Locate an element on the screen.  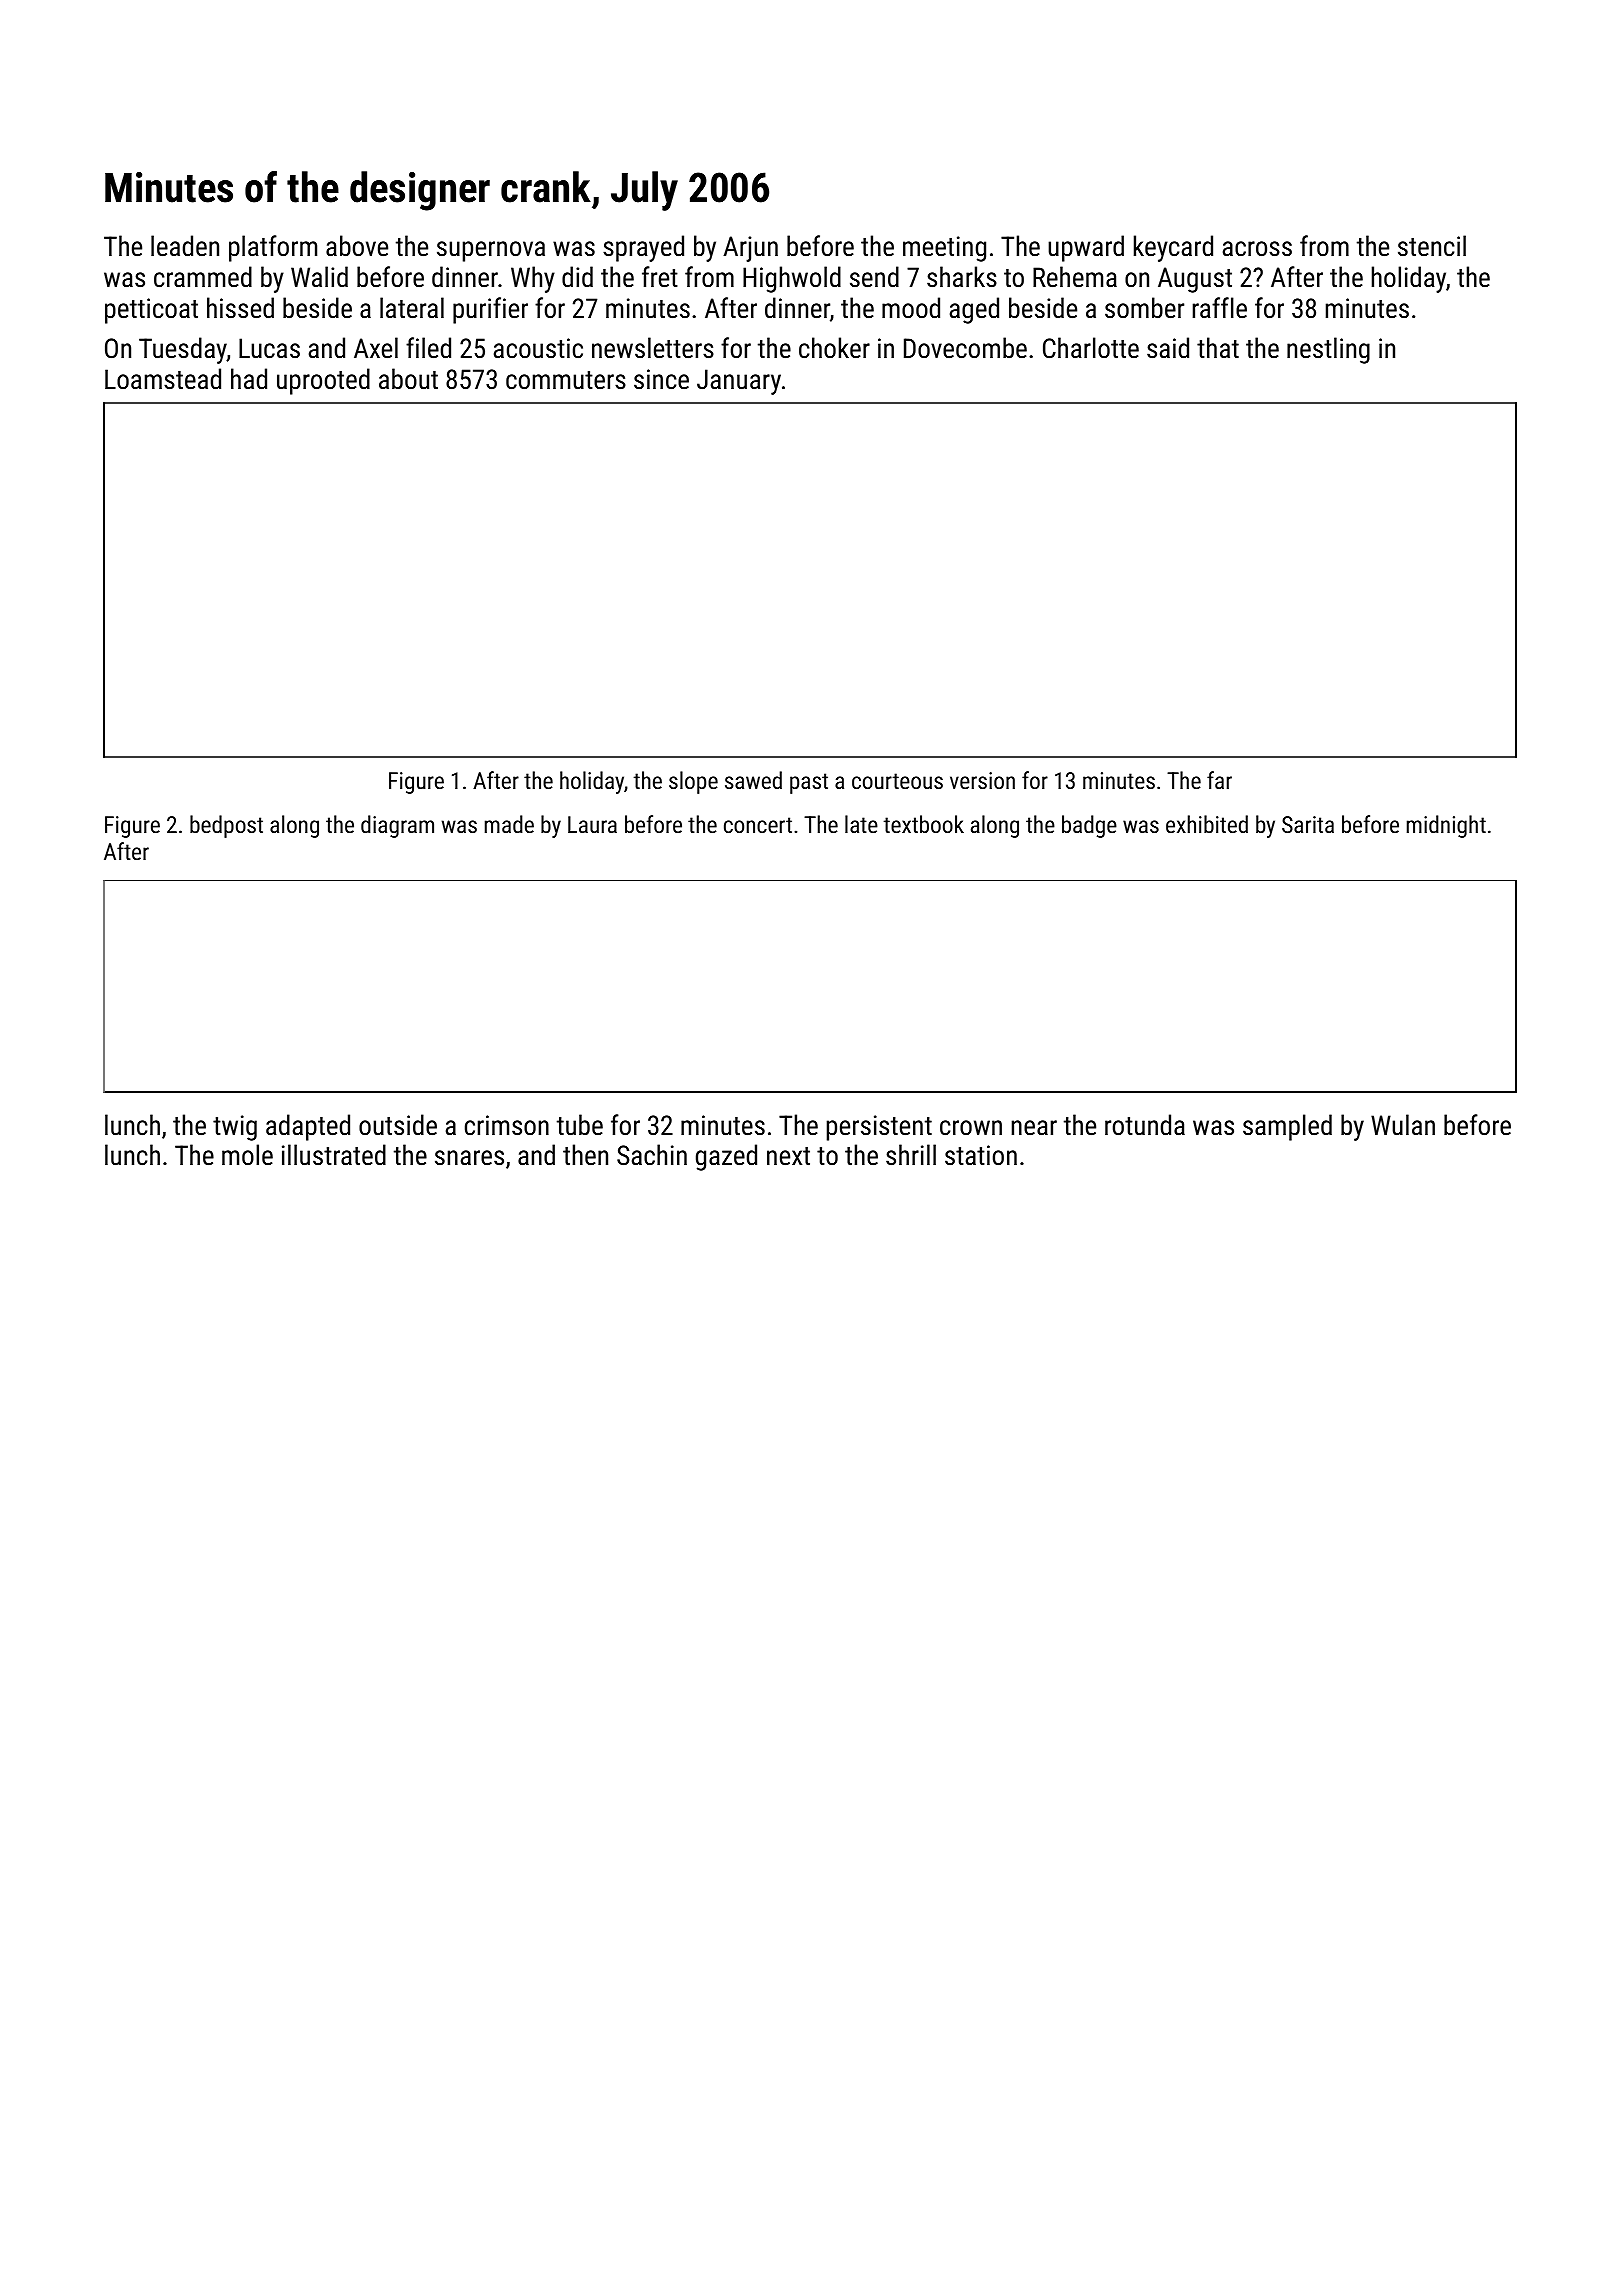
far is located at coordinates (1219, 780).
